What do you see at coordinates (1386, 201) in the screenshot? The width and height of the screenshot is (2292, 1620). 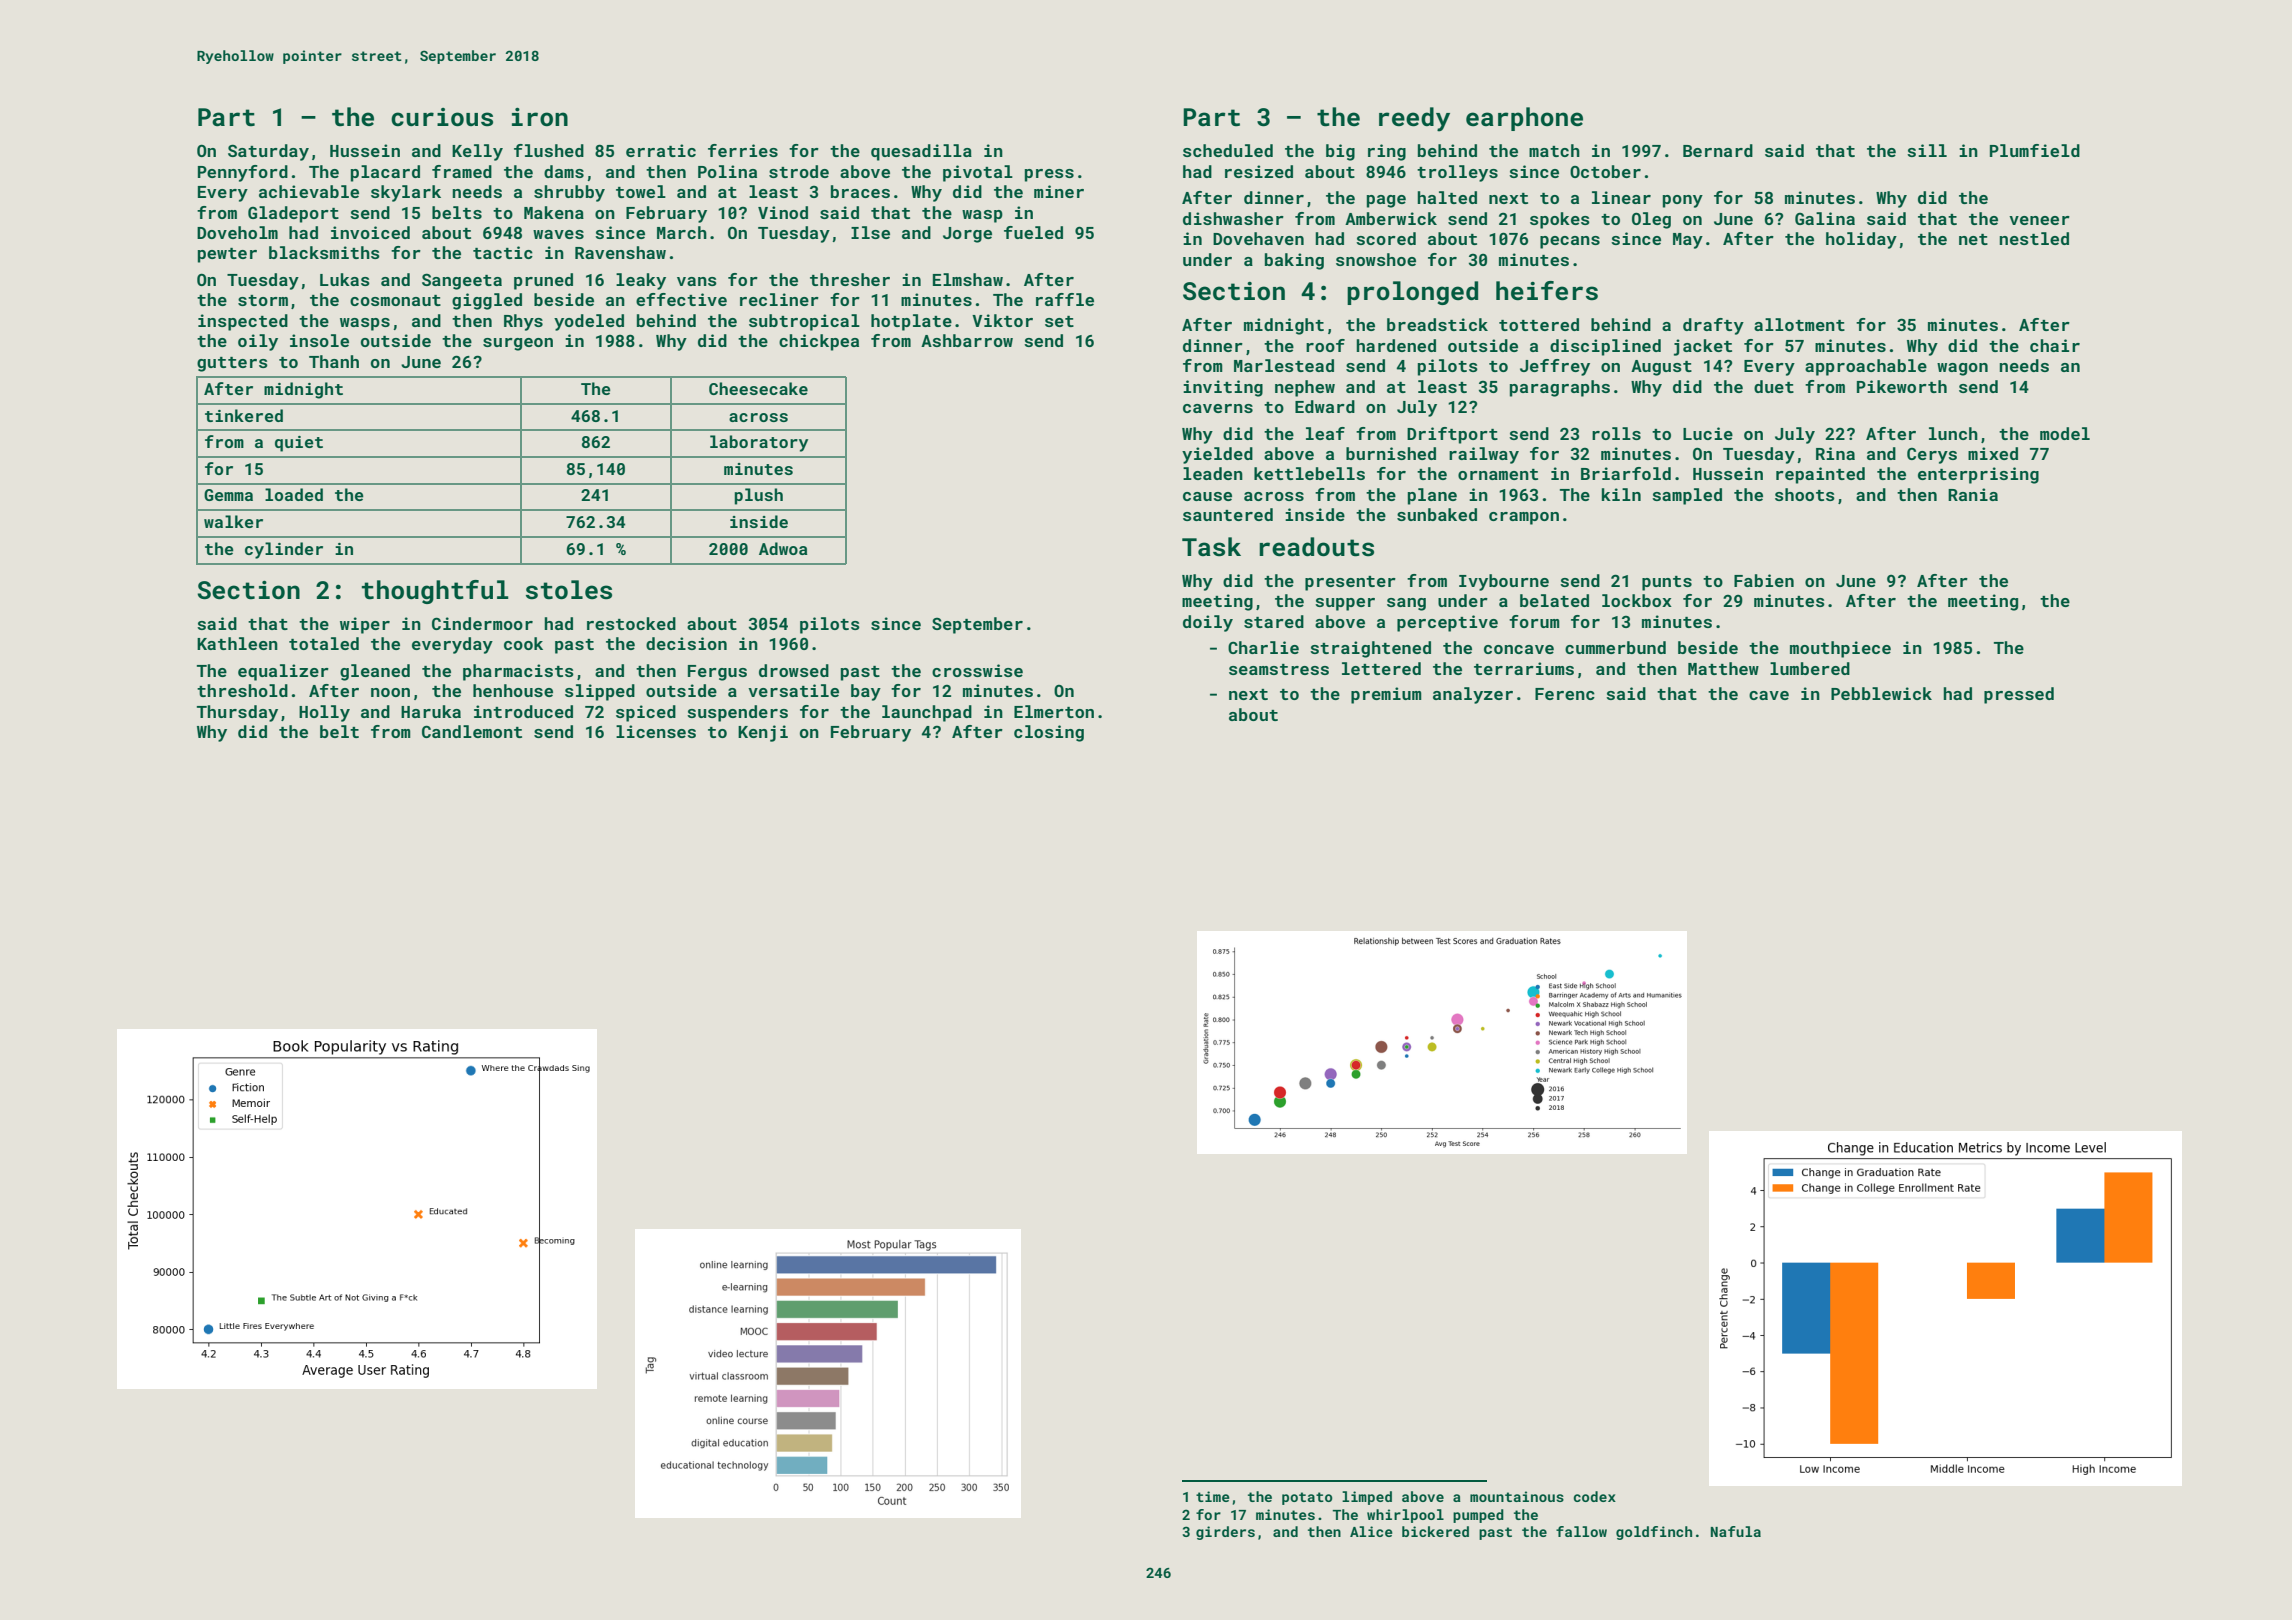 I see `page` at bounding box center [1386, 201].
